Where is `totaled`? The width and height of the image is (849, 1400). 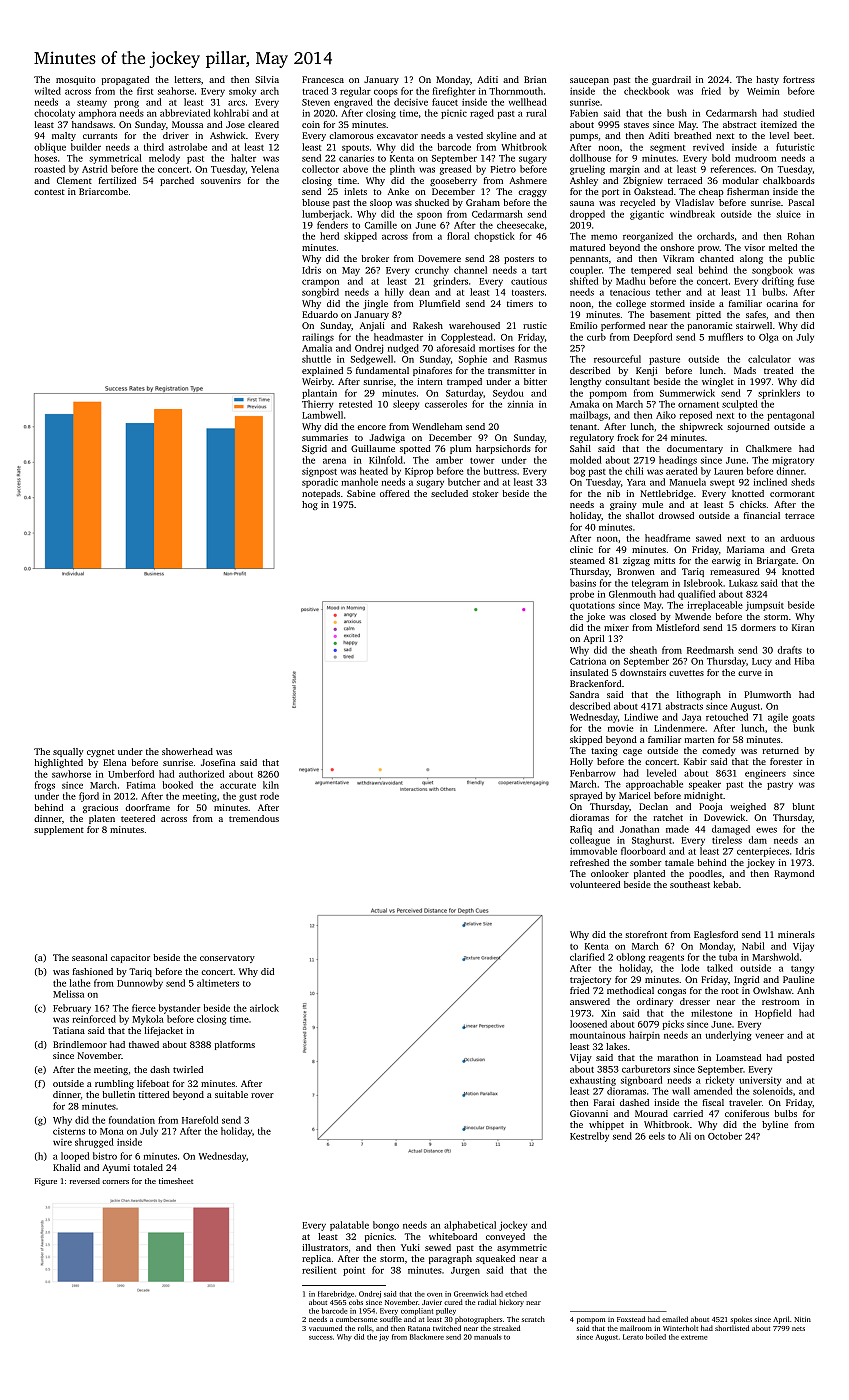 totaled is located at coordinates (148, 1167).
